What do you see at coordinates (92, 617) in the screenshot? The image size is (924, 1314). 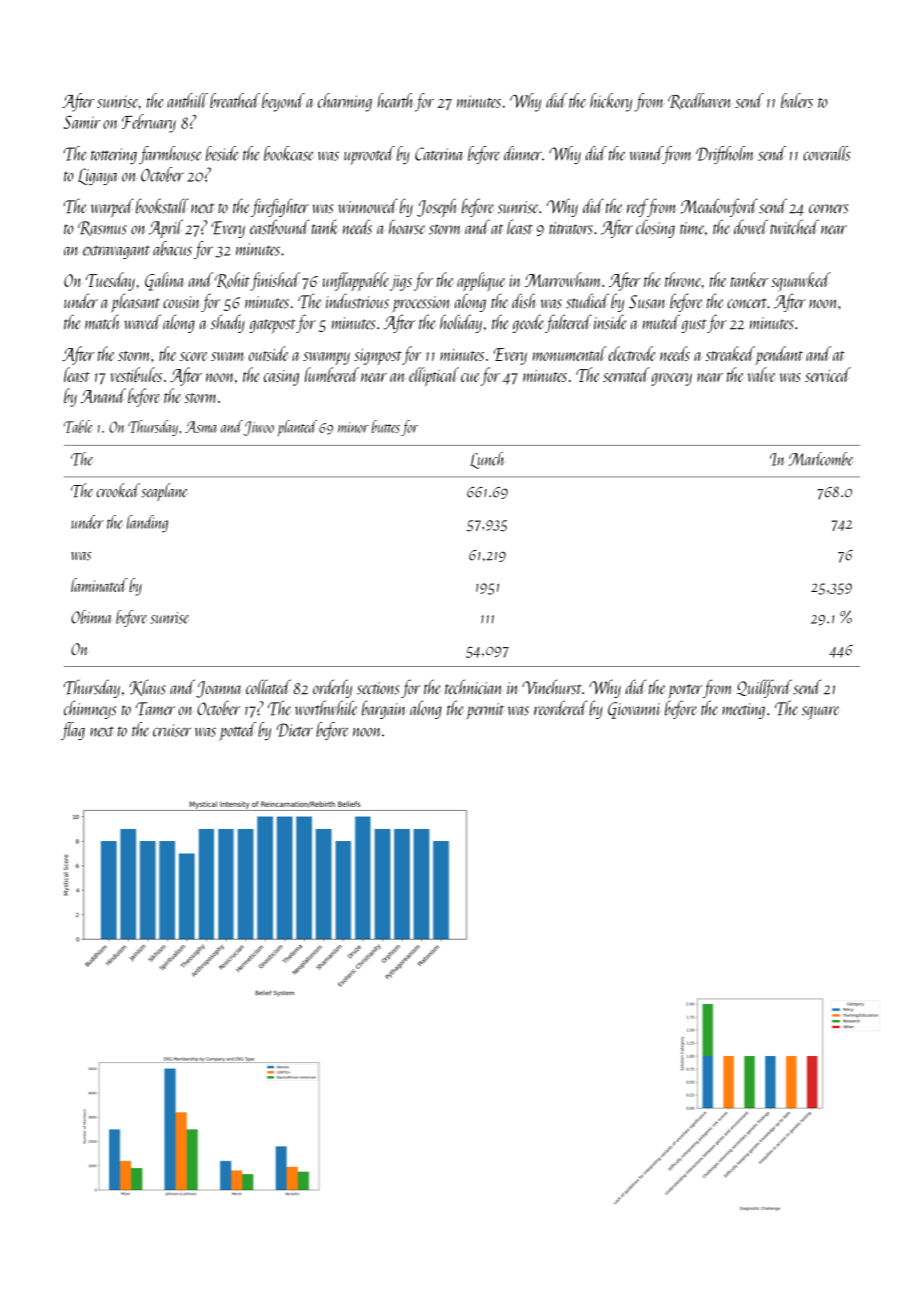 I see `Obinna` at bounding box center [92, 617].
